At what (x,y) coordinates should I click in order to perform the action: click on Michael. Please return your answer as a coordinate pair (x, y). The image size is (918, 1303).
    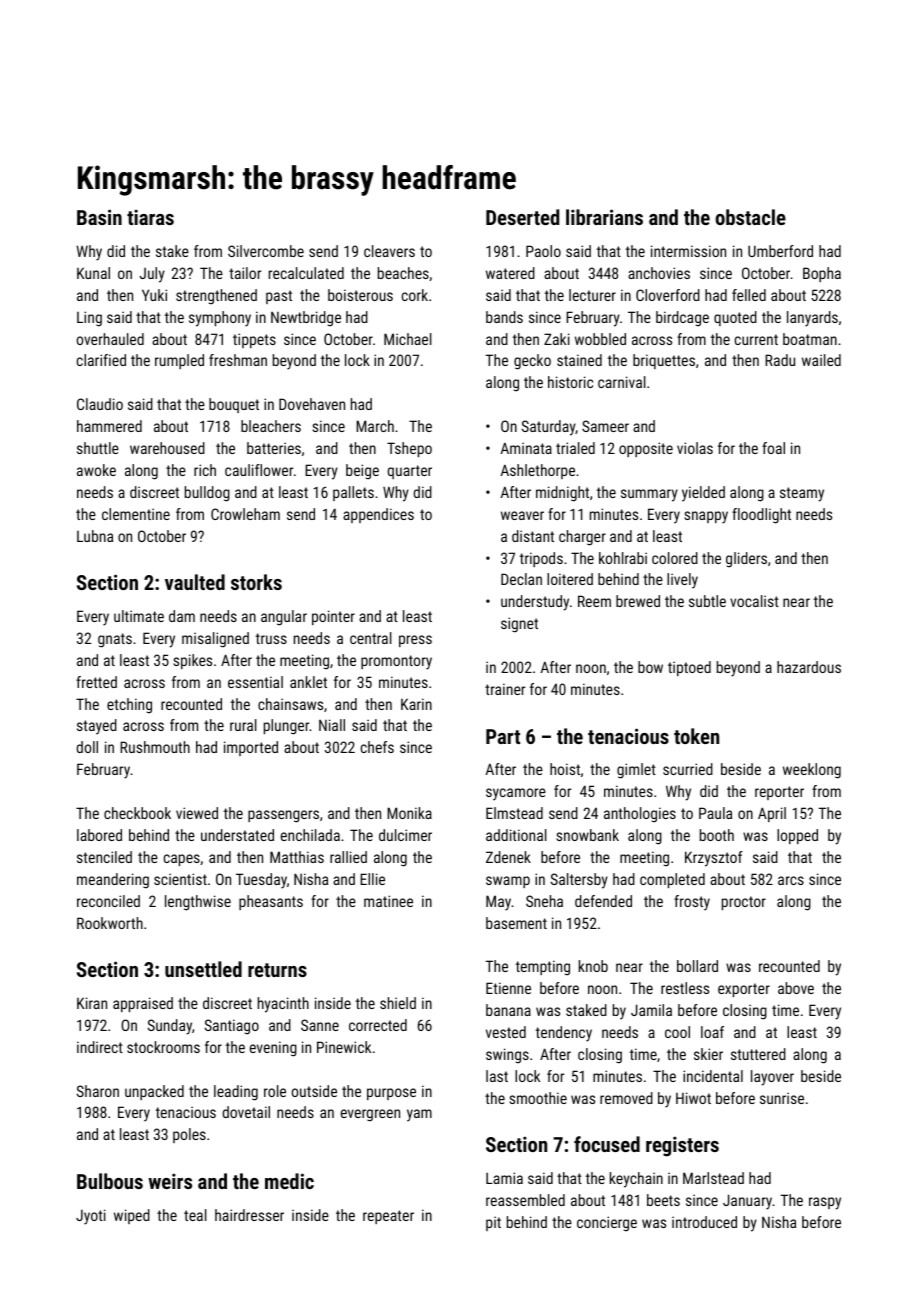
    Looking at the image, I should click on (408, 339).
